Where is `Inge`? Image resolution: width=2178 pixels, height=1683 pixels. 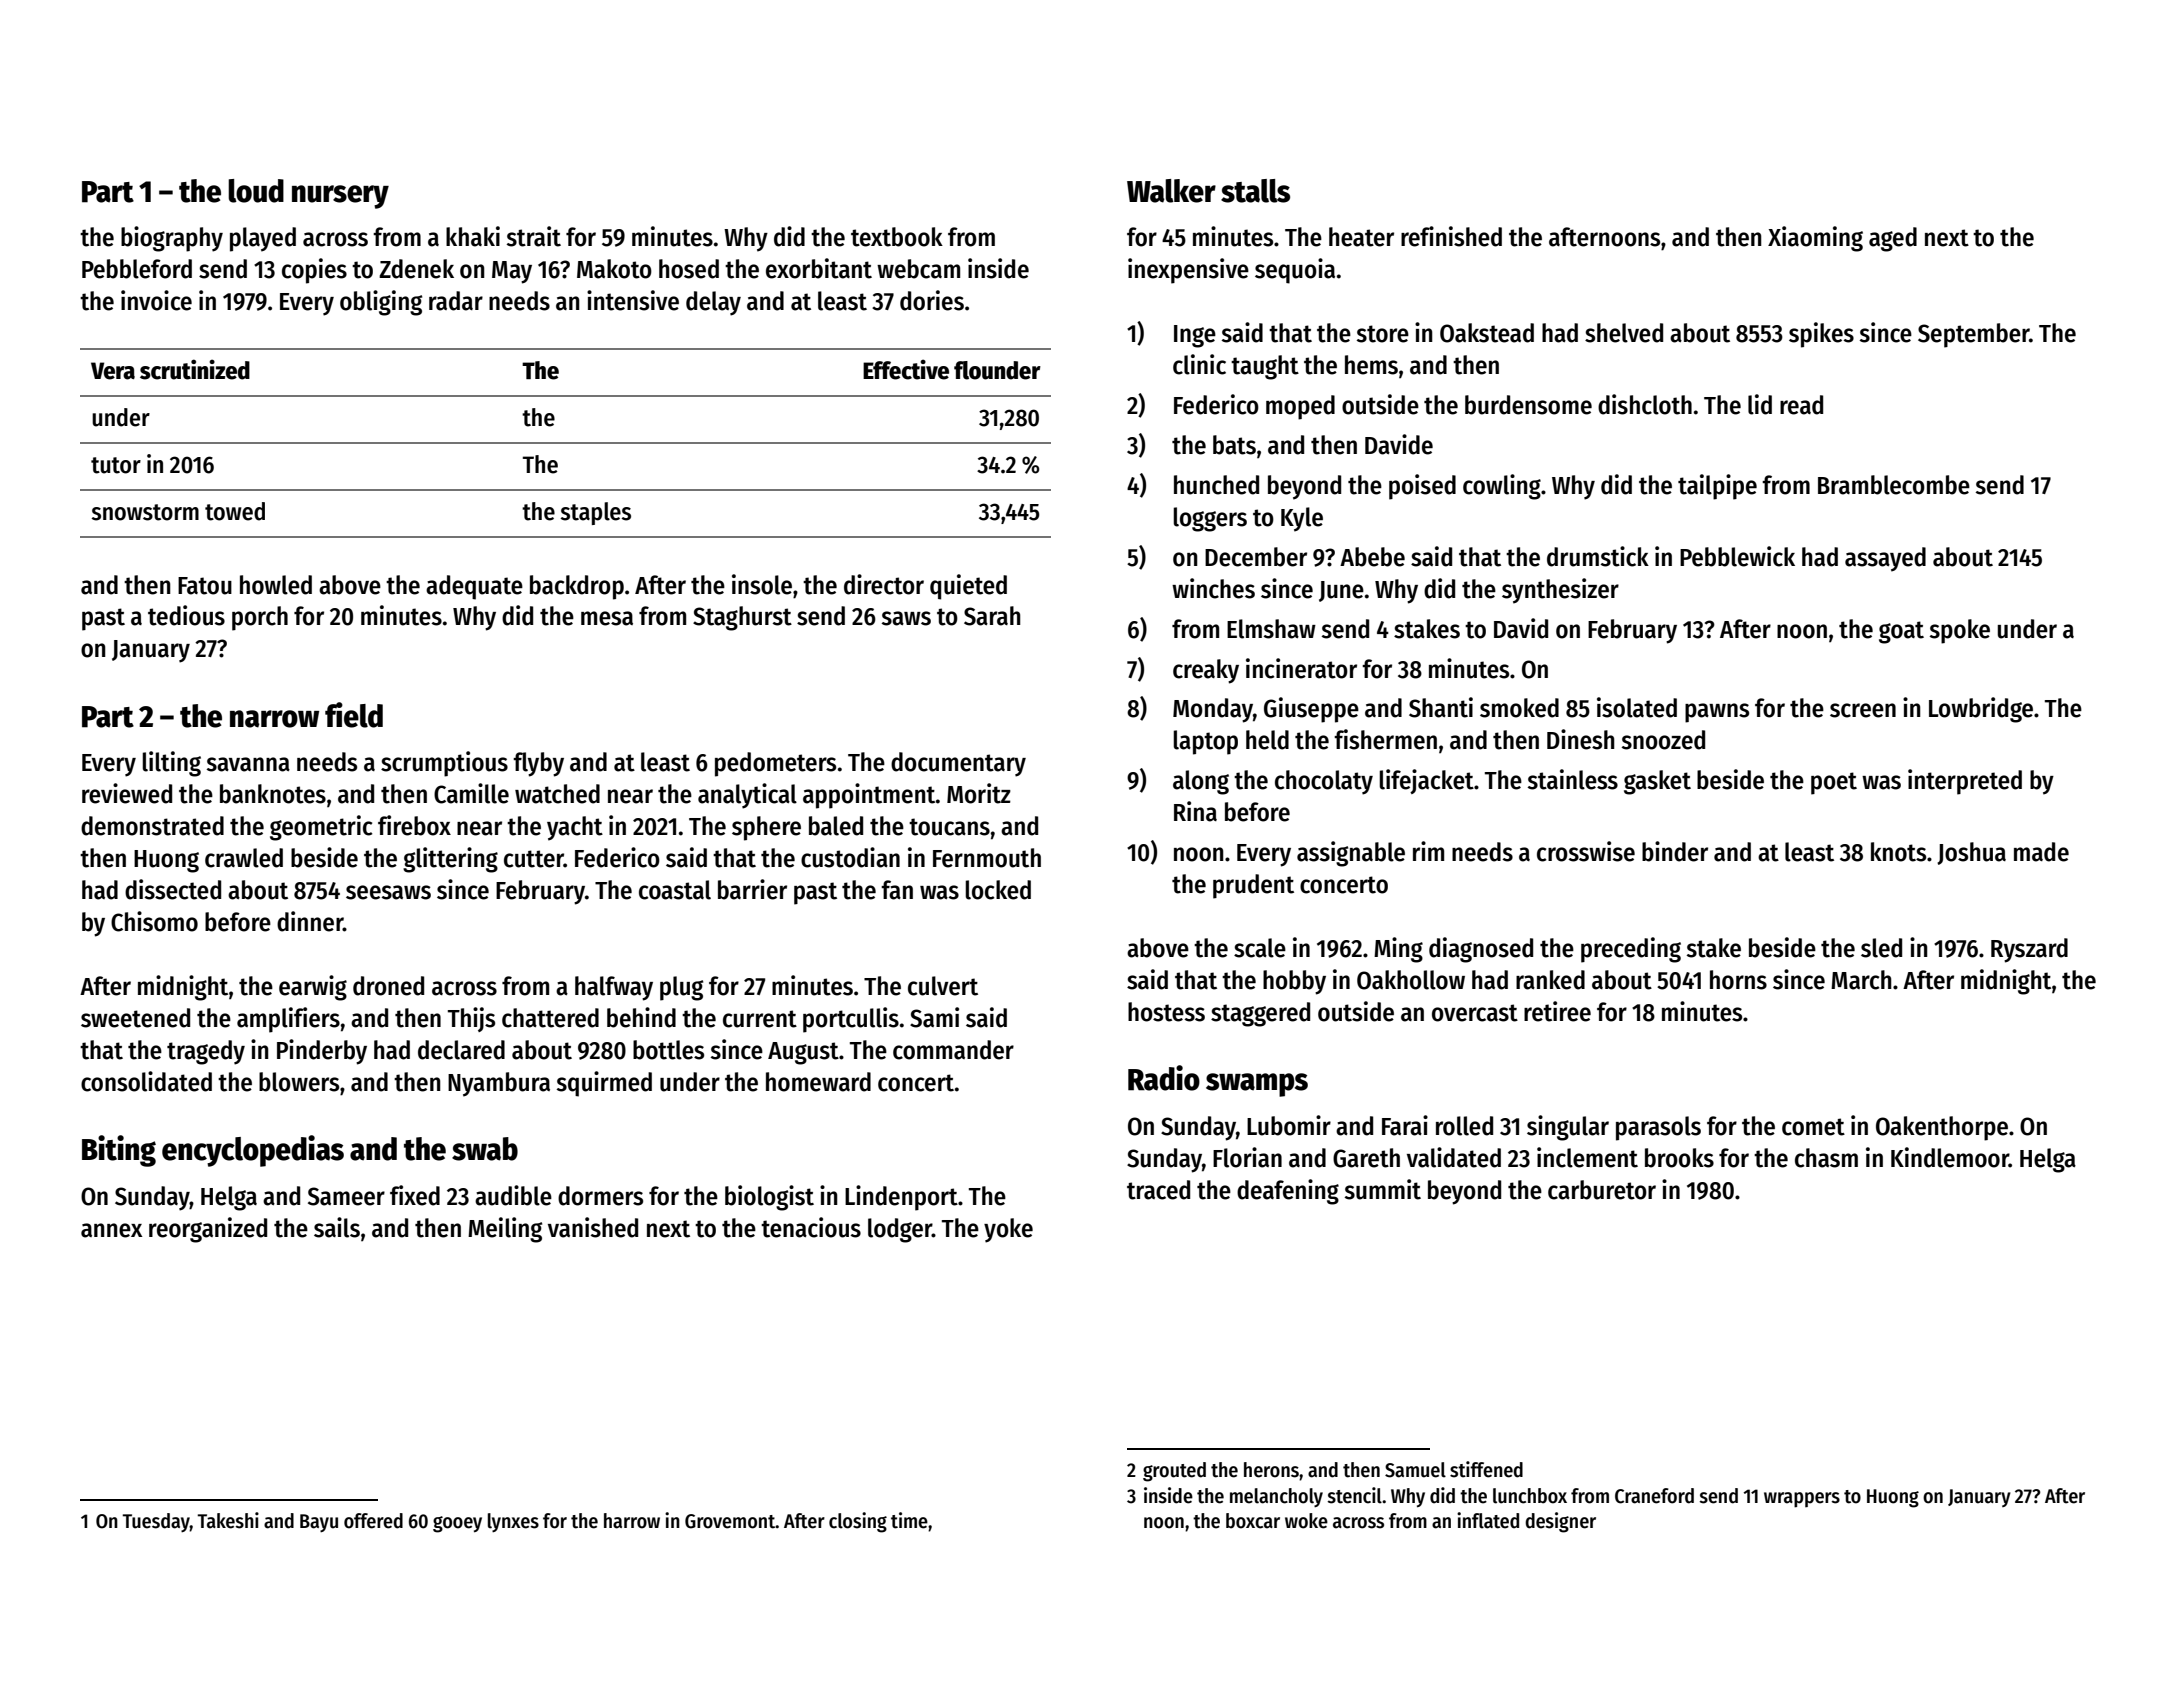
Inge is located at coordinates (1195, 336).
